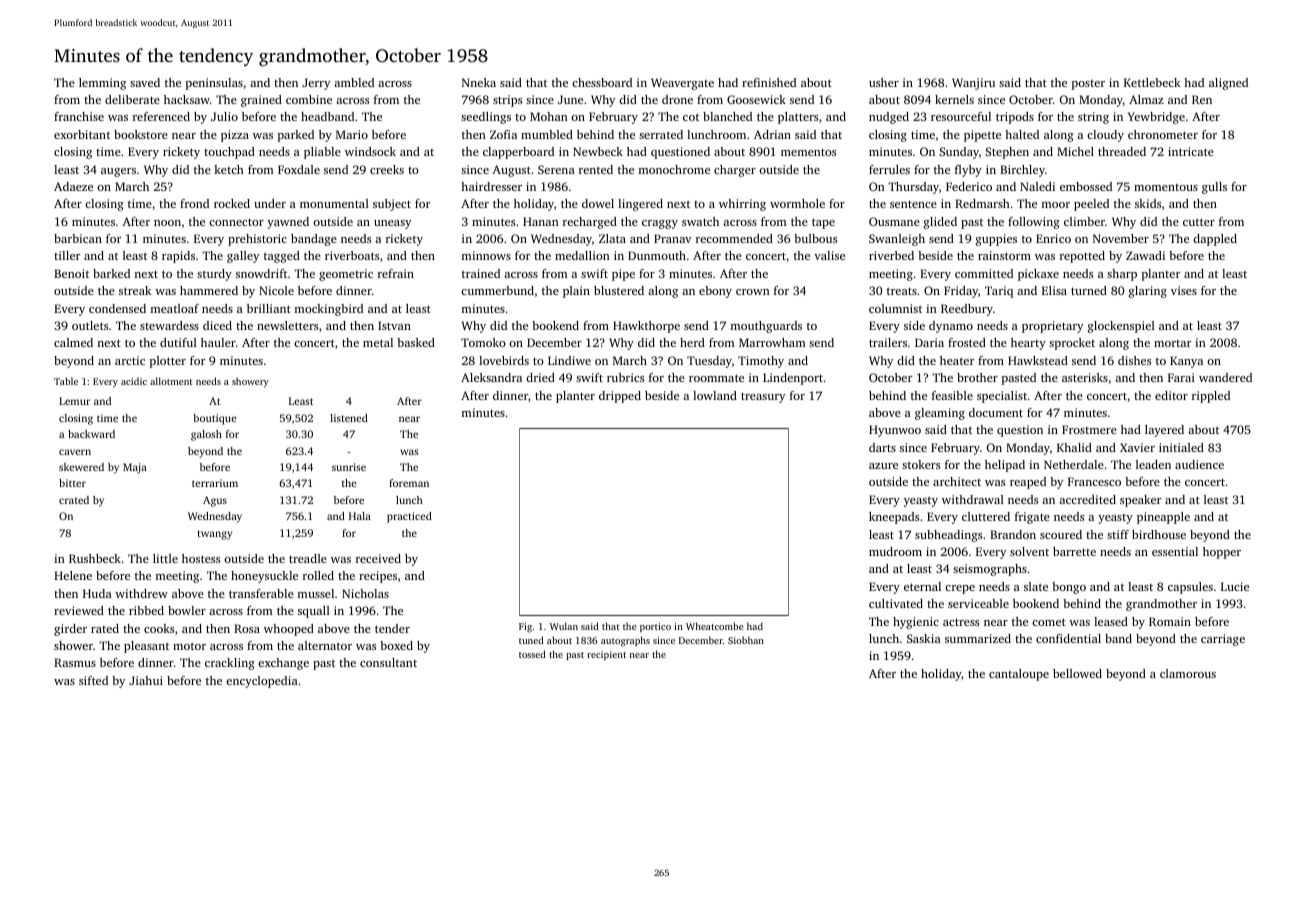 This screenshot has width=1308, height=924. Describe the element at coordinates (409, 517) in the screenshot. I see `practiced` at that location.
